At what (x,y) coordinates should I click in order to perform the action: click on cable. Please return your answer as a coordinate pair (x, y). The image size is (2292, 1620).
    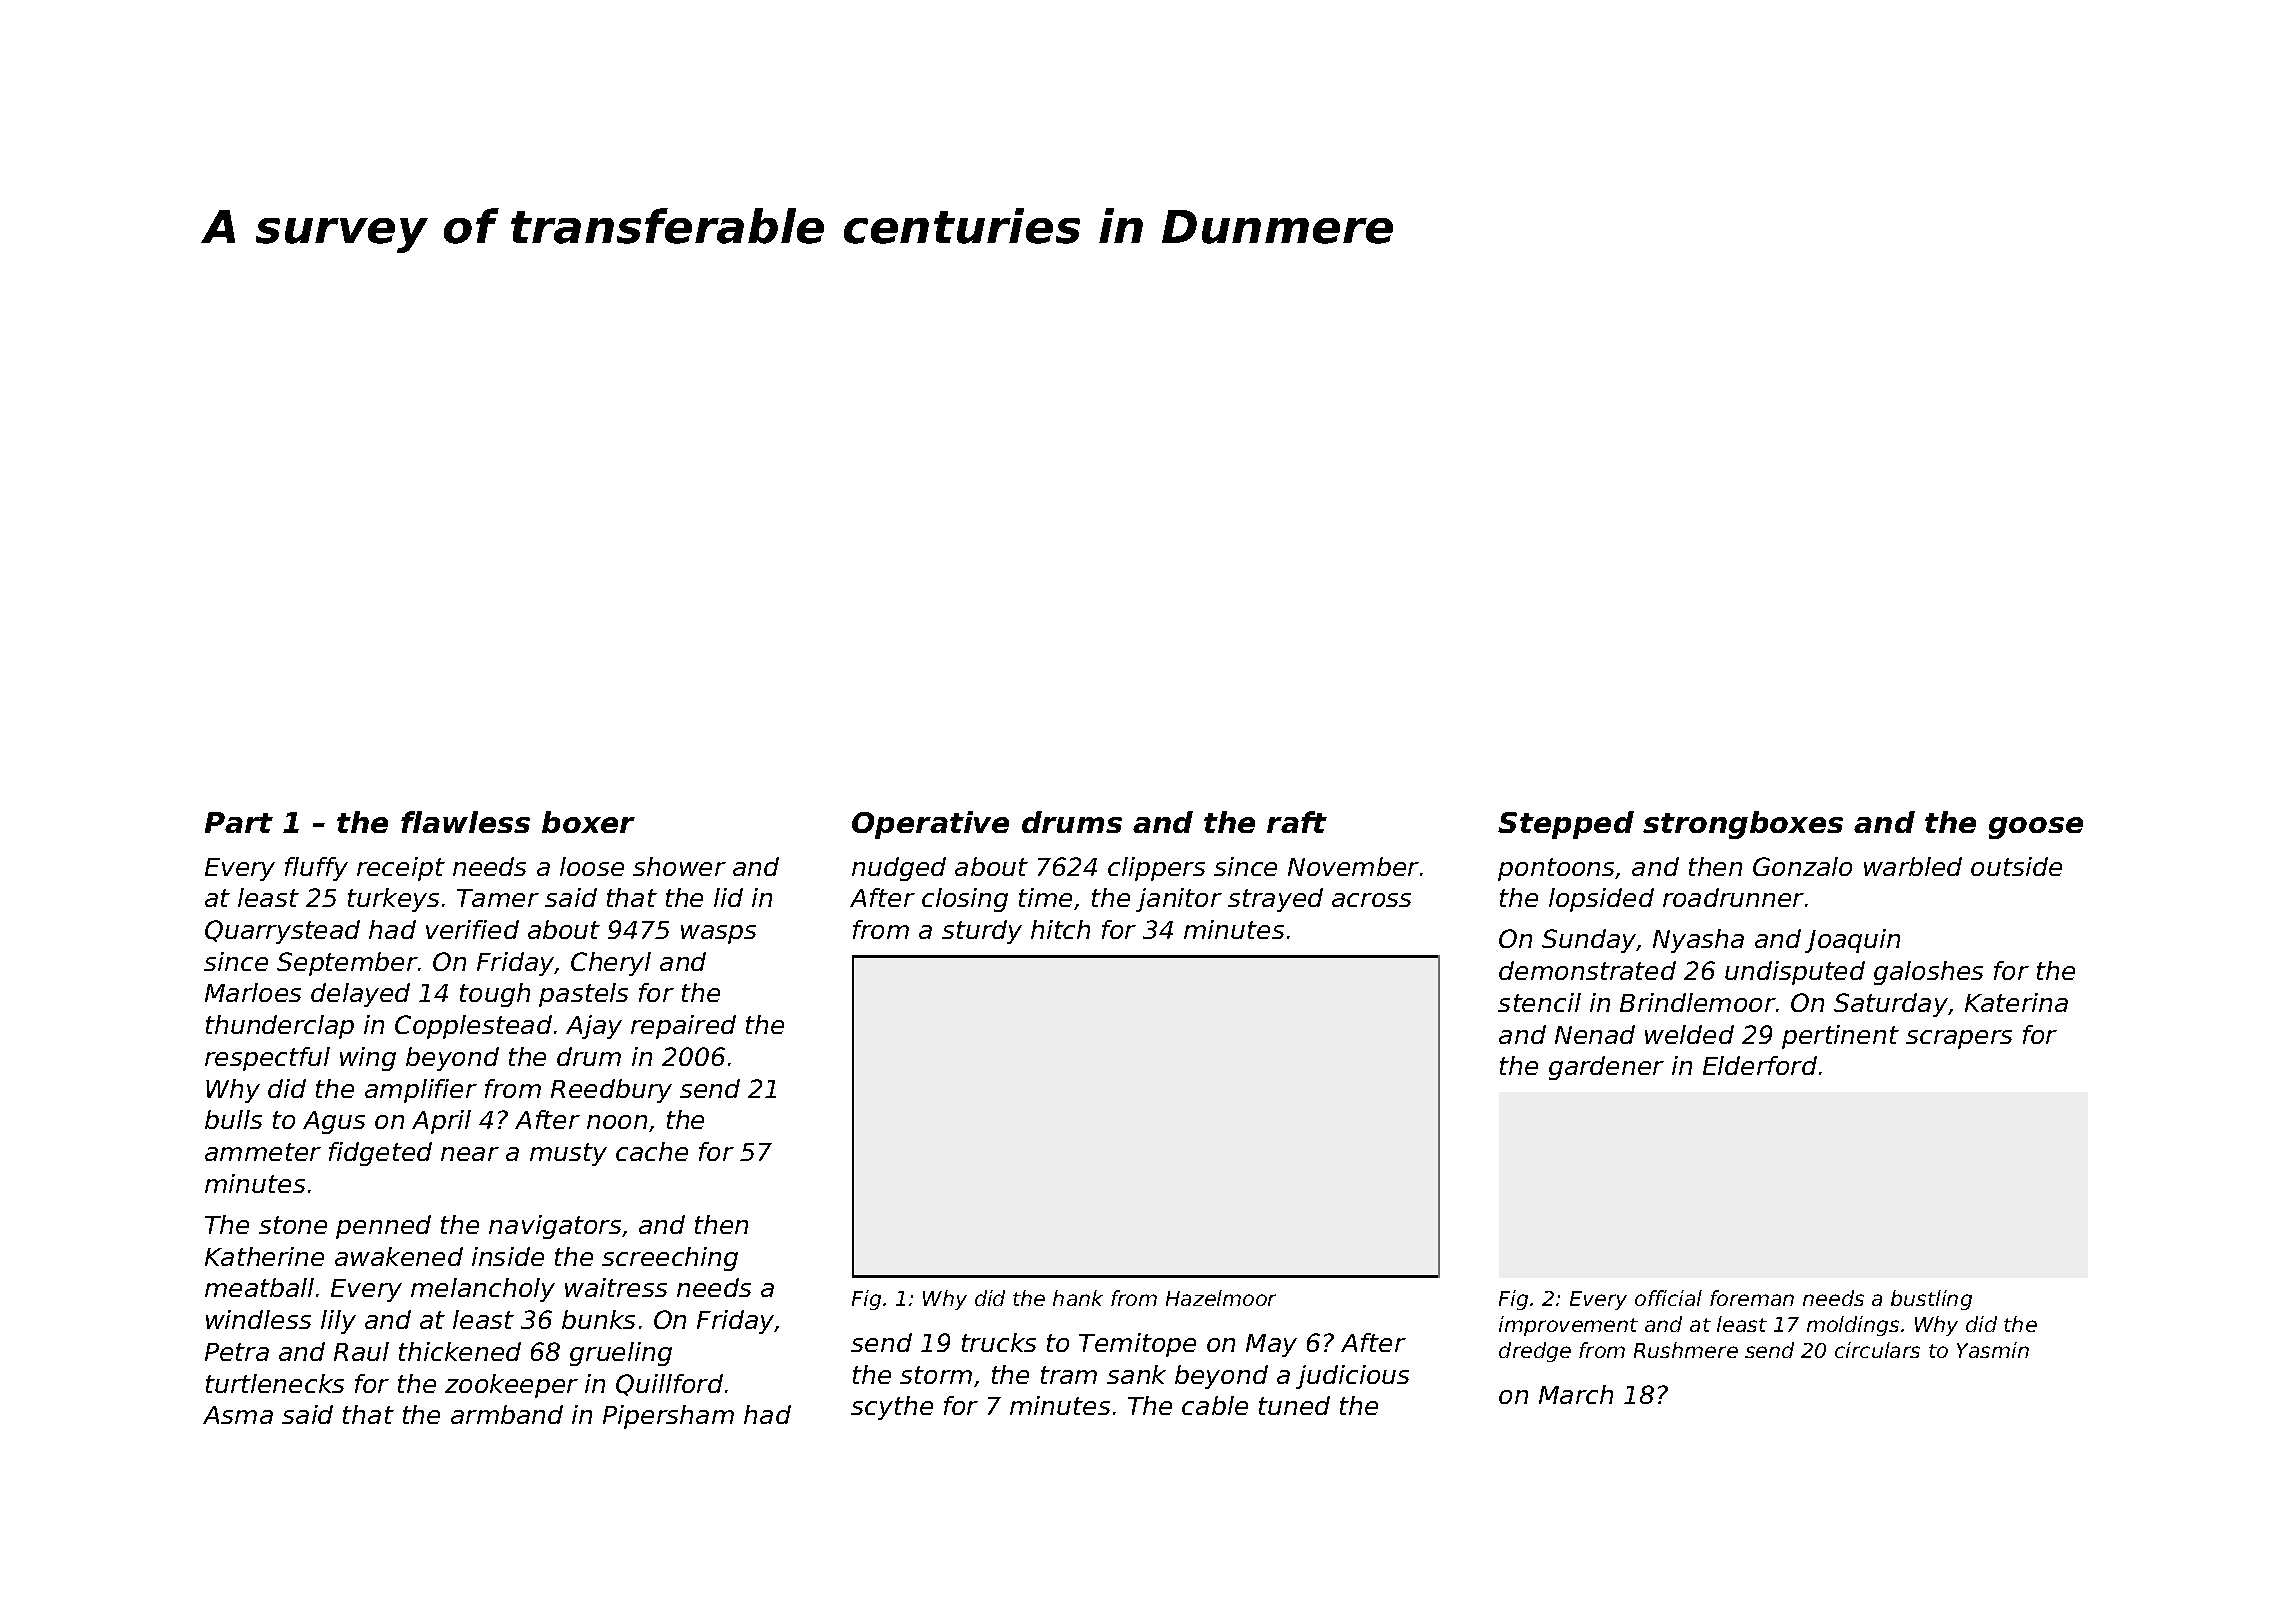
    Looking at the image, I should click on (1215, 1405).
